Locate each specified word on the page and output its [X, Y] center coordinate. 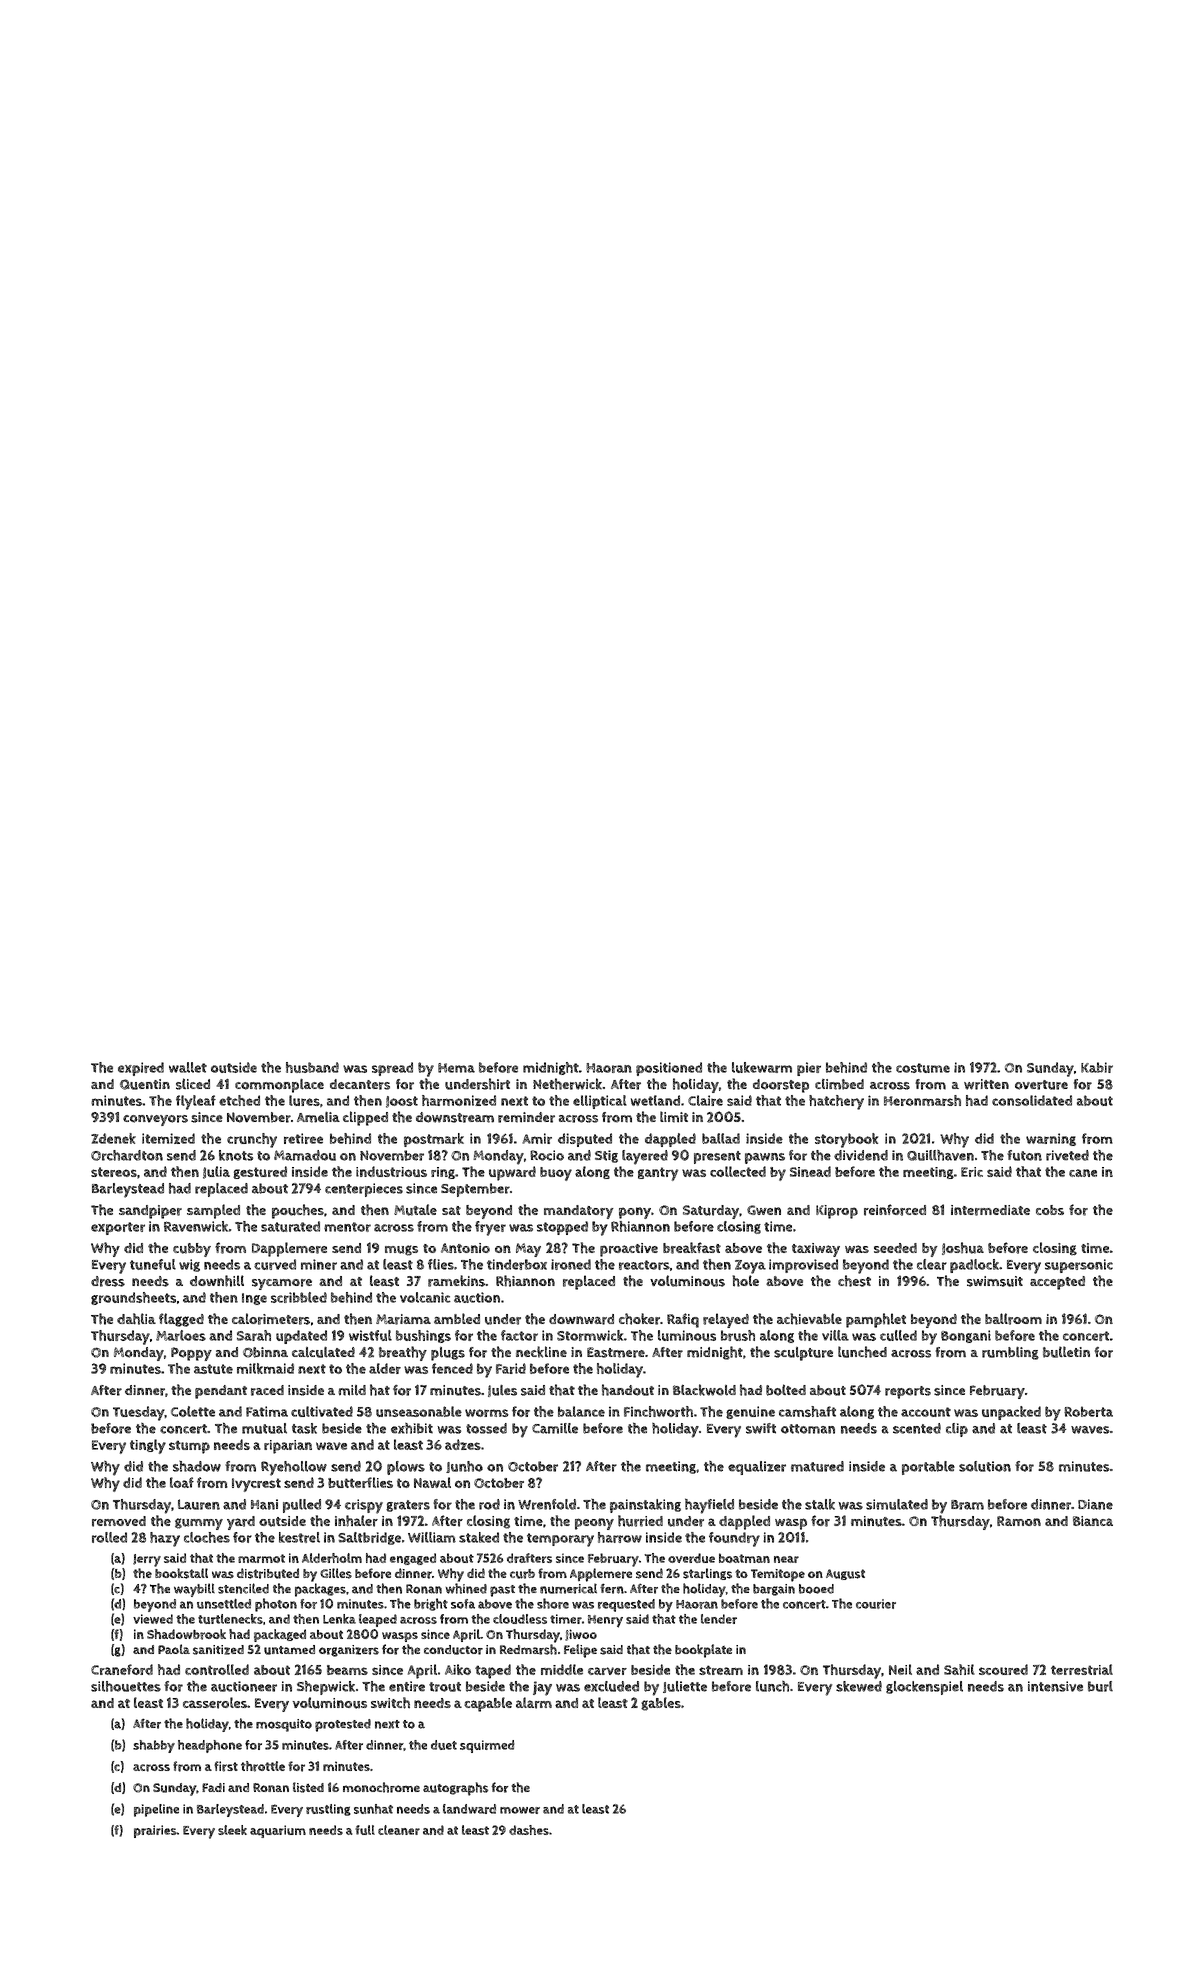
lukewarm [762, 1067]
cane [1083, 1173]
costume [923, 1068]
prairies [155, 1831]
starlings [707, 1574]
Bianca [1093, 1521]
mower [520, 1810]
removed [119, 1521]
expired [141, 1069]
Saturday [711, 1212]
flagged [181, 1320]
